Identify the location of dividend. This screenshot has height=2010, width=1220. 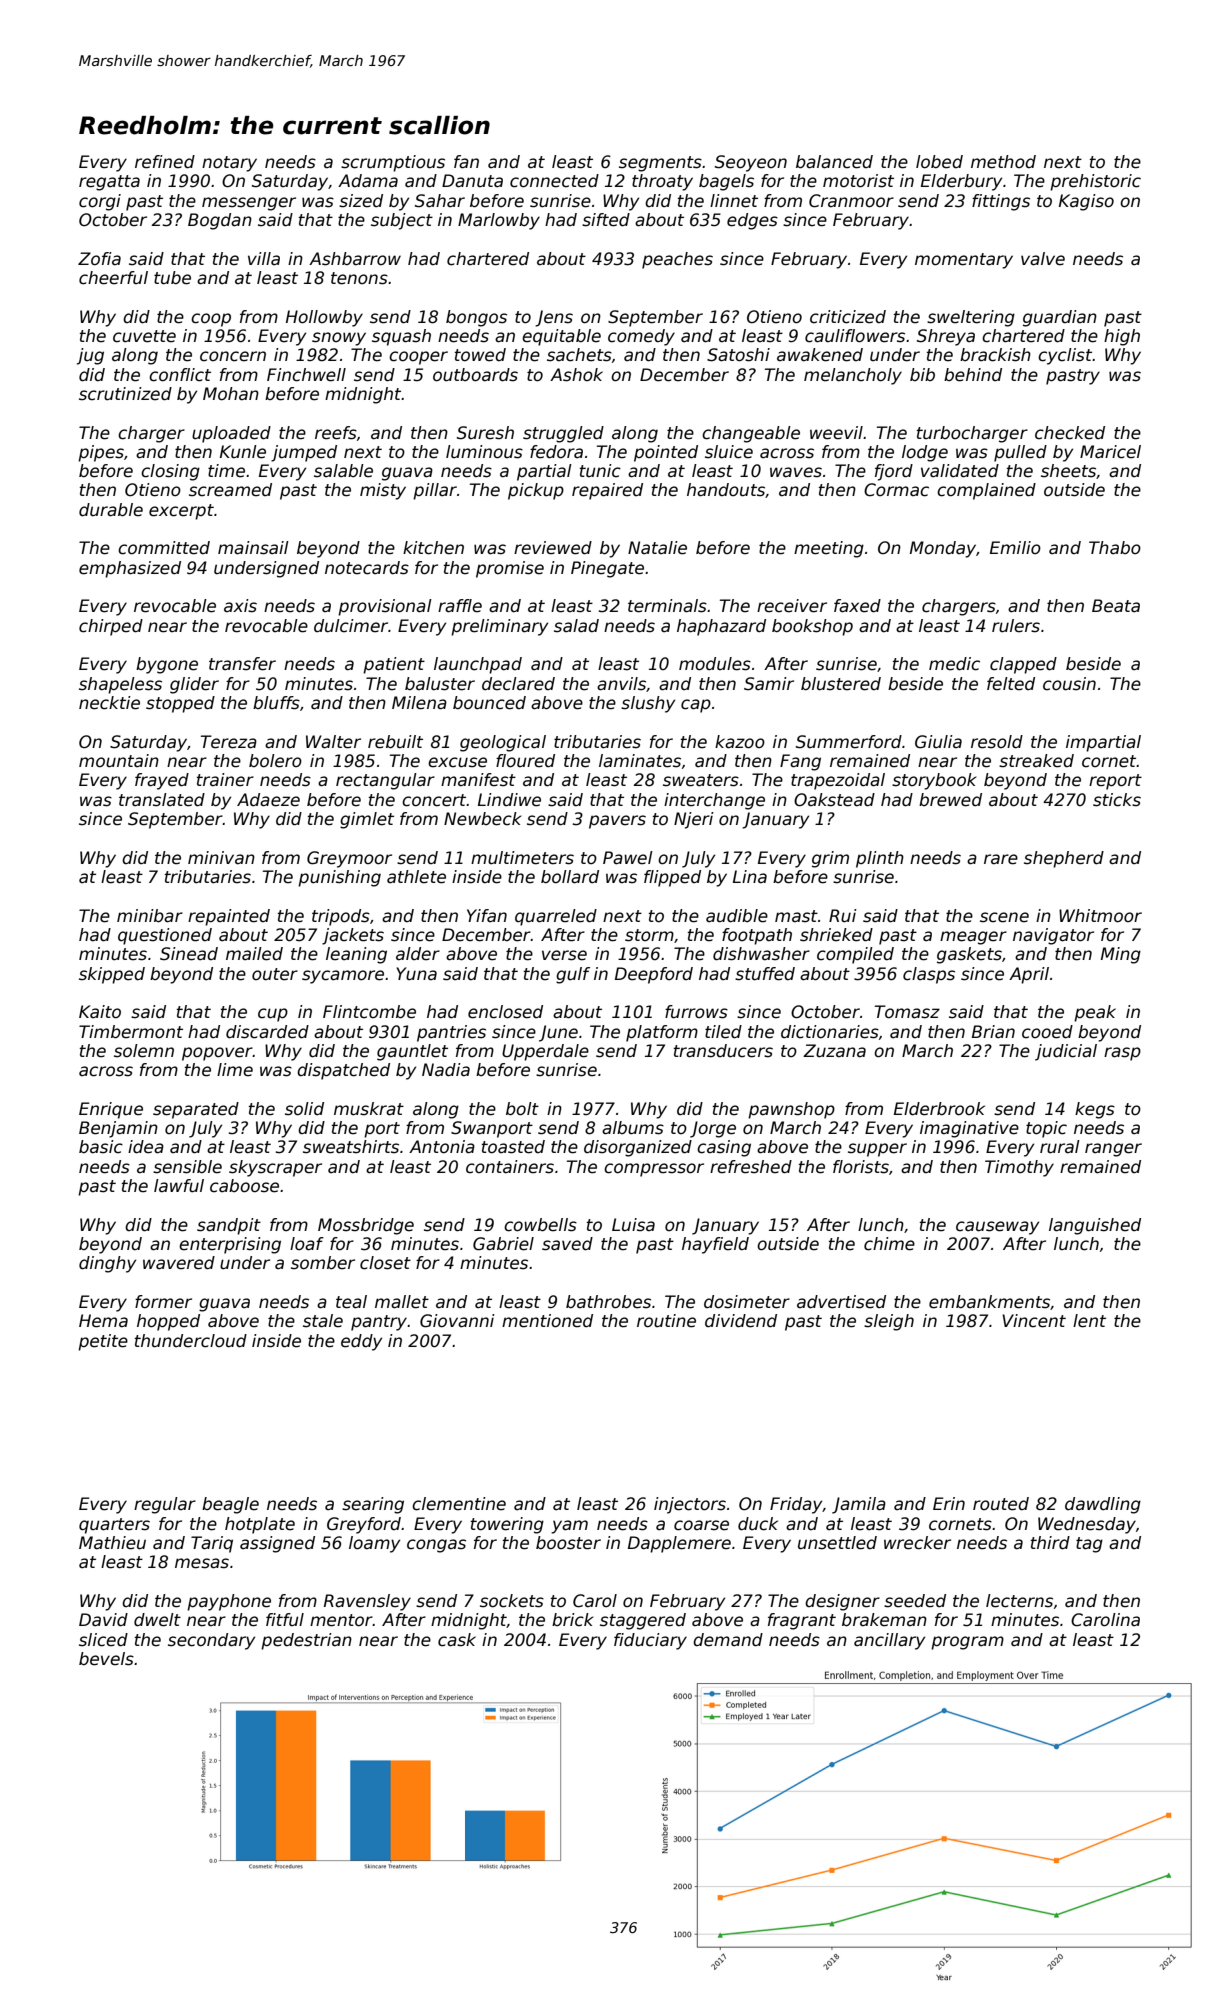
(741, 1321).
